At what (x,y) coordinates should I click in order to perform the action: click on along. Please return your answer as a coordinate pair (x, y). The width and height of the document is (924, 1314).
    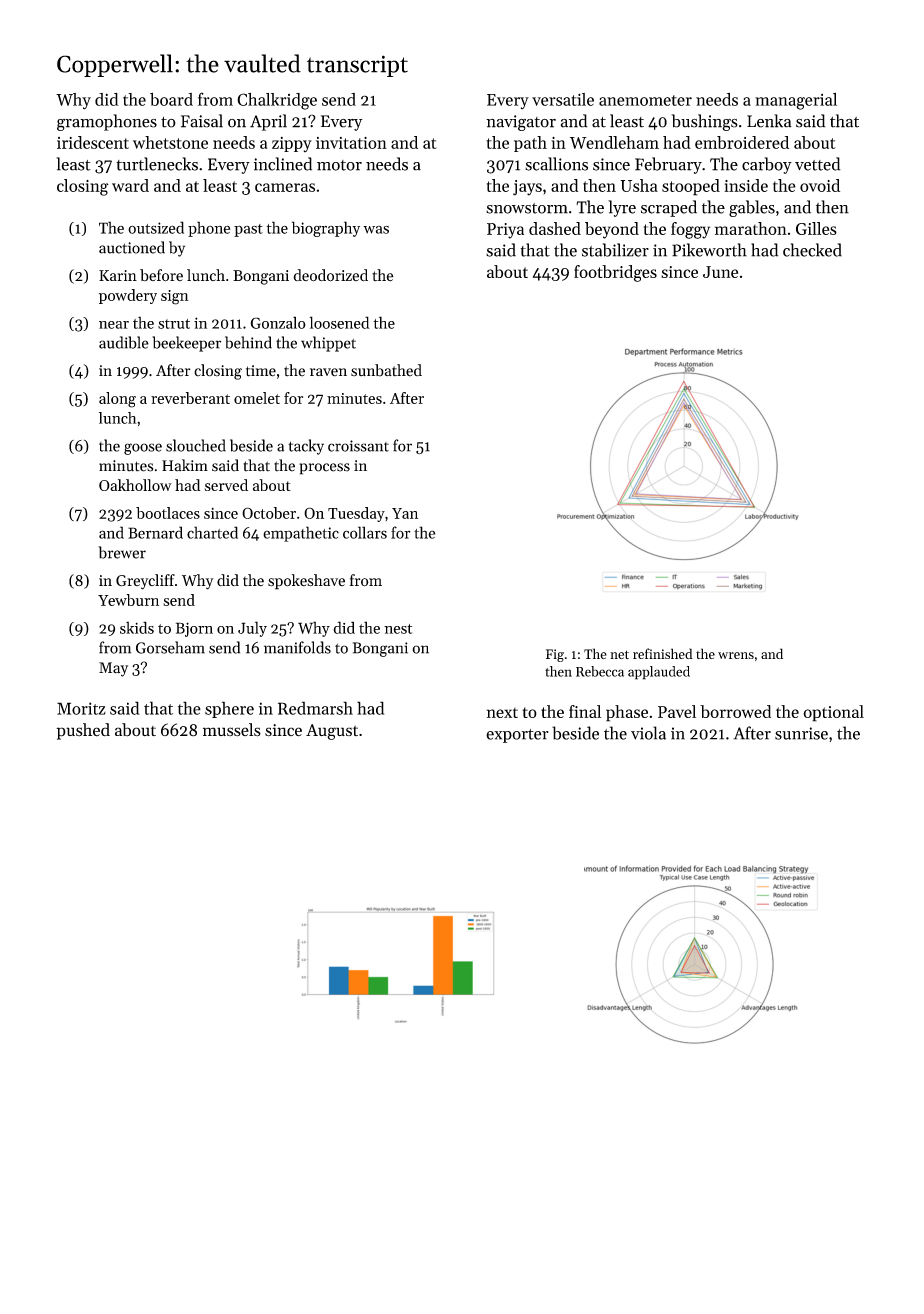
    Looking at the image, I should click on (117, 400).
